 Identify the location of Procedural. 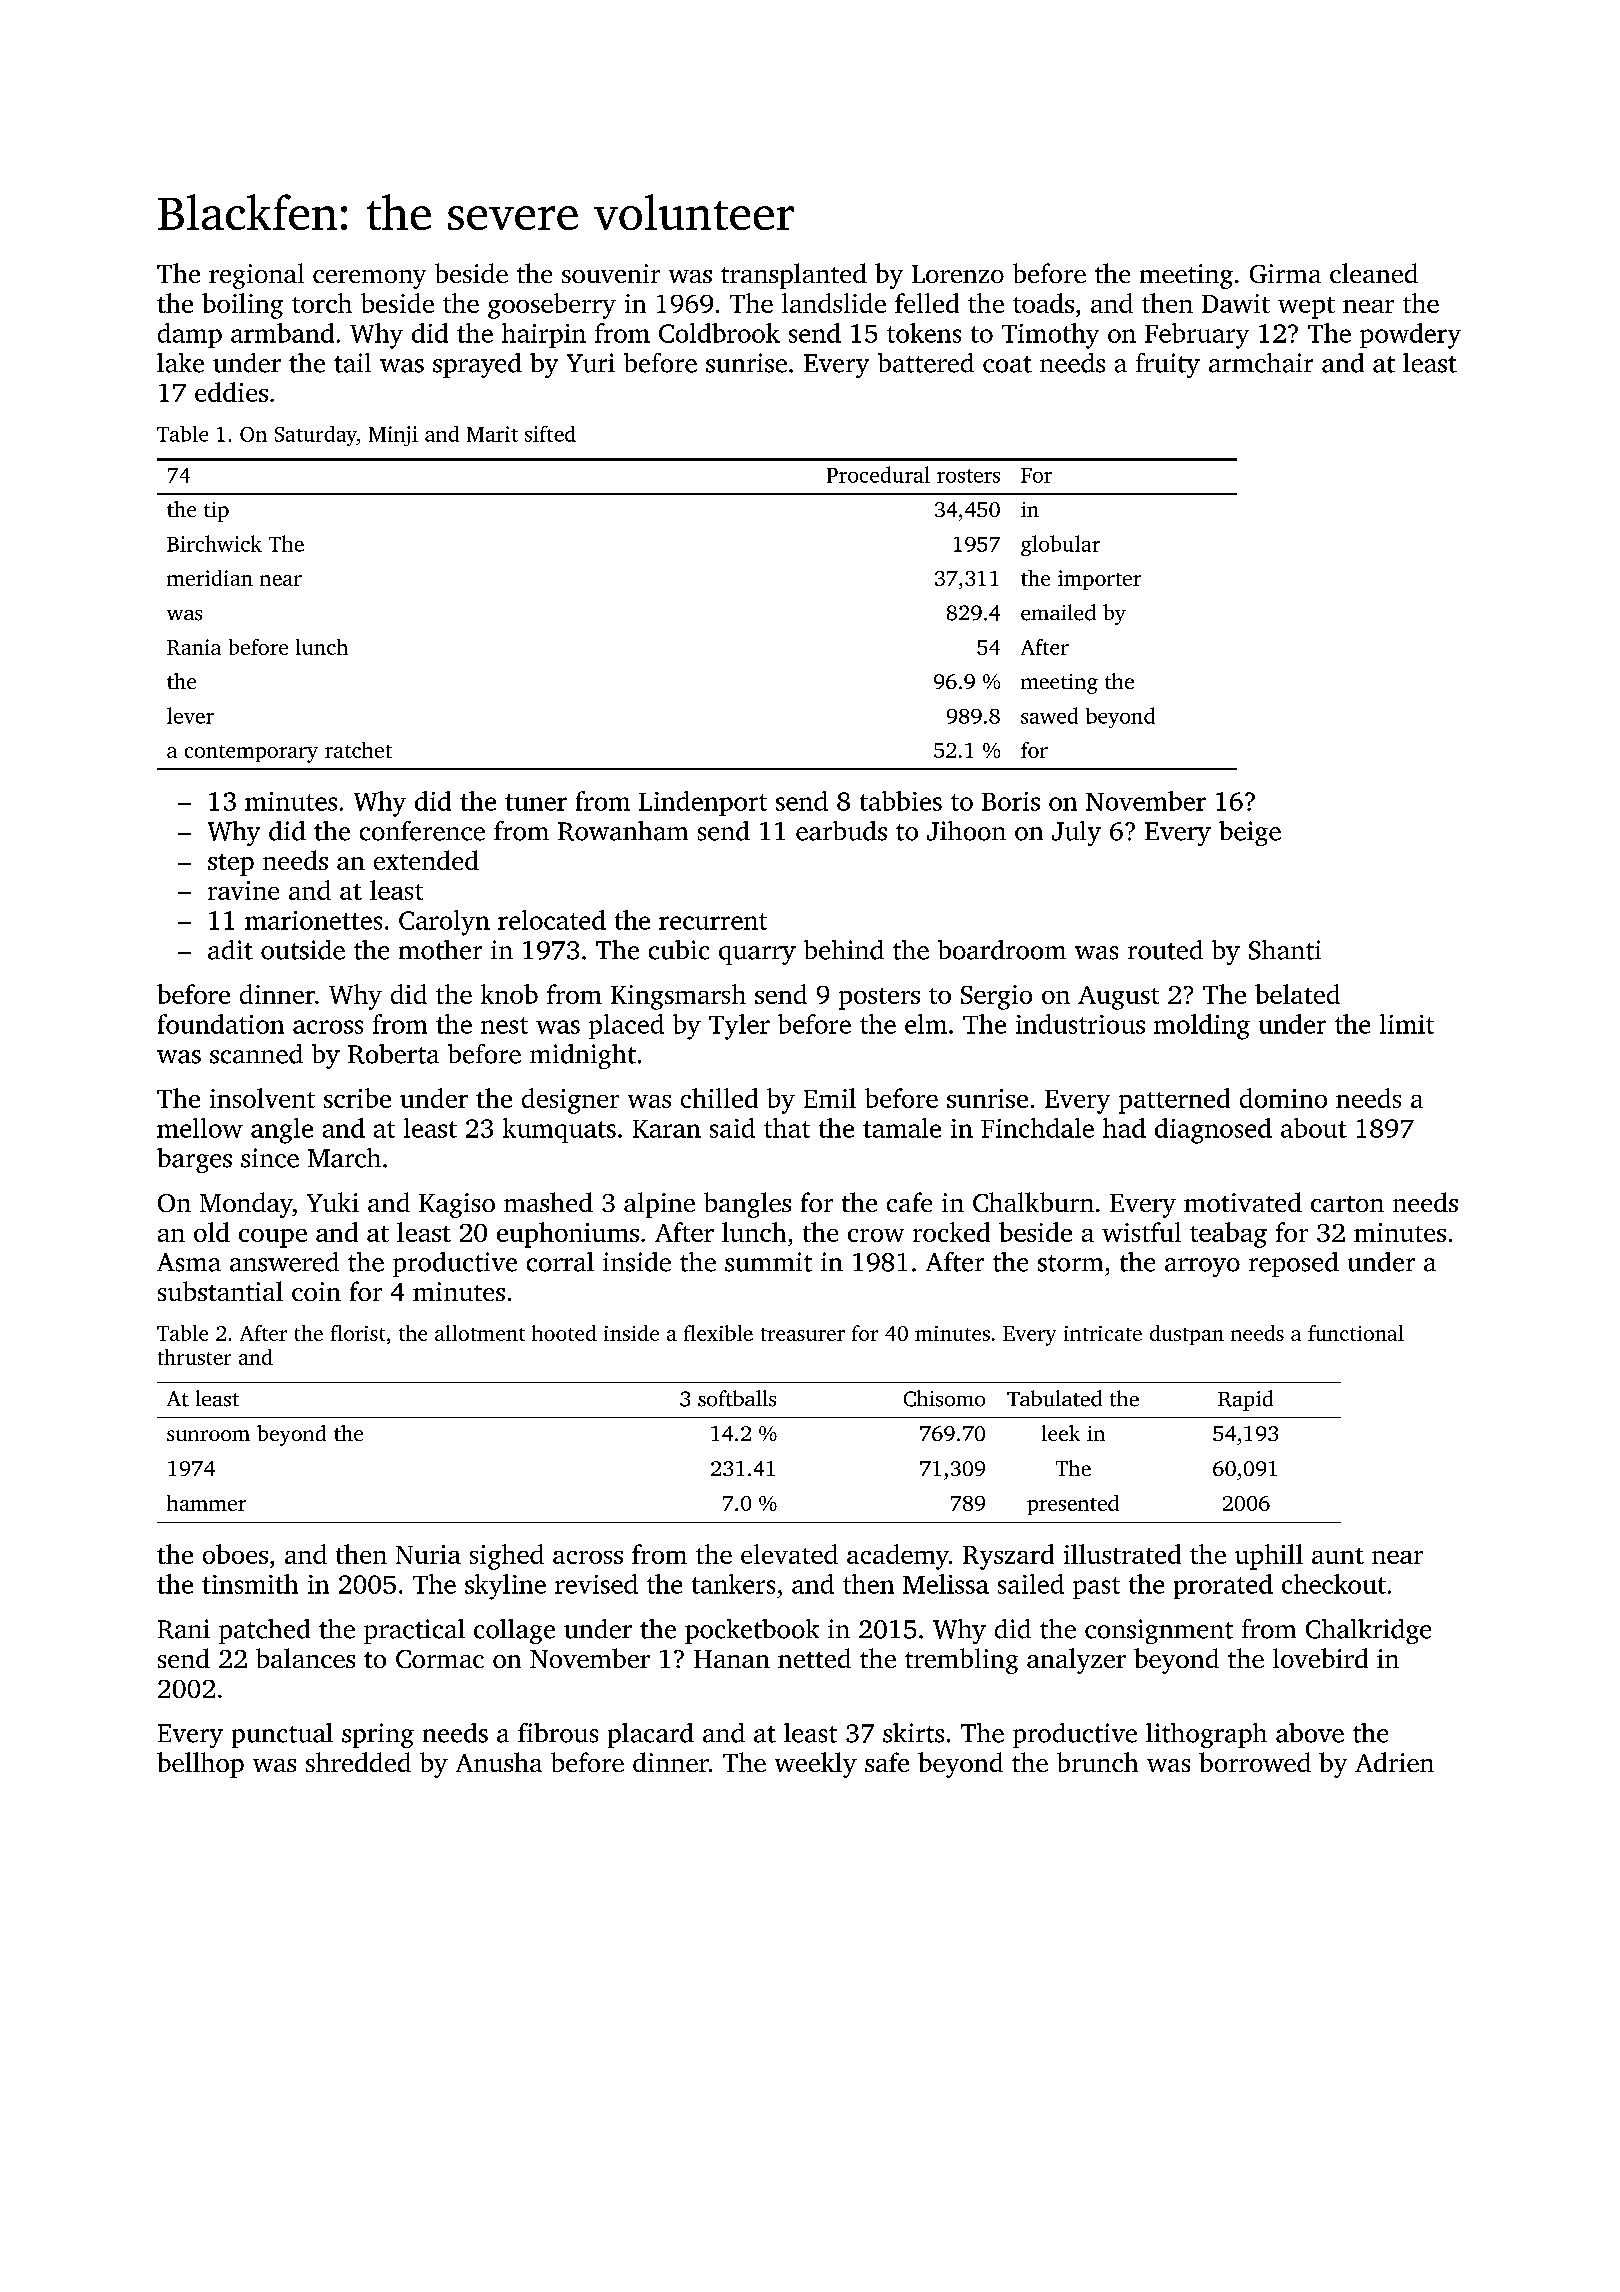
(878, 474).
